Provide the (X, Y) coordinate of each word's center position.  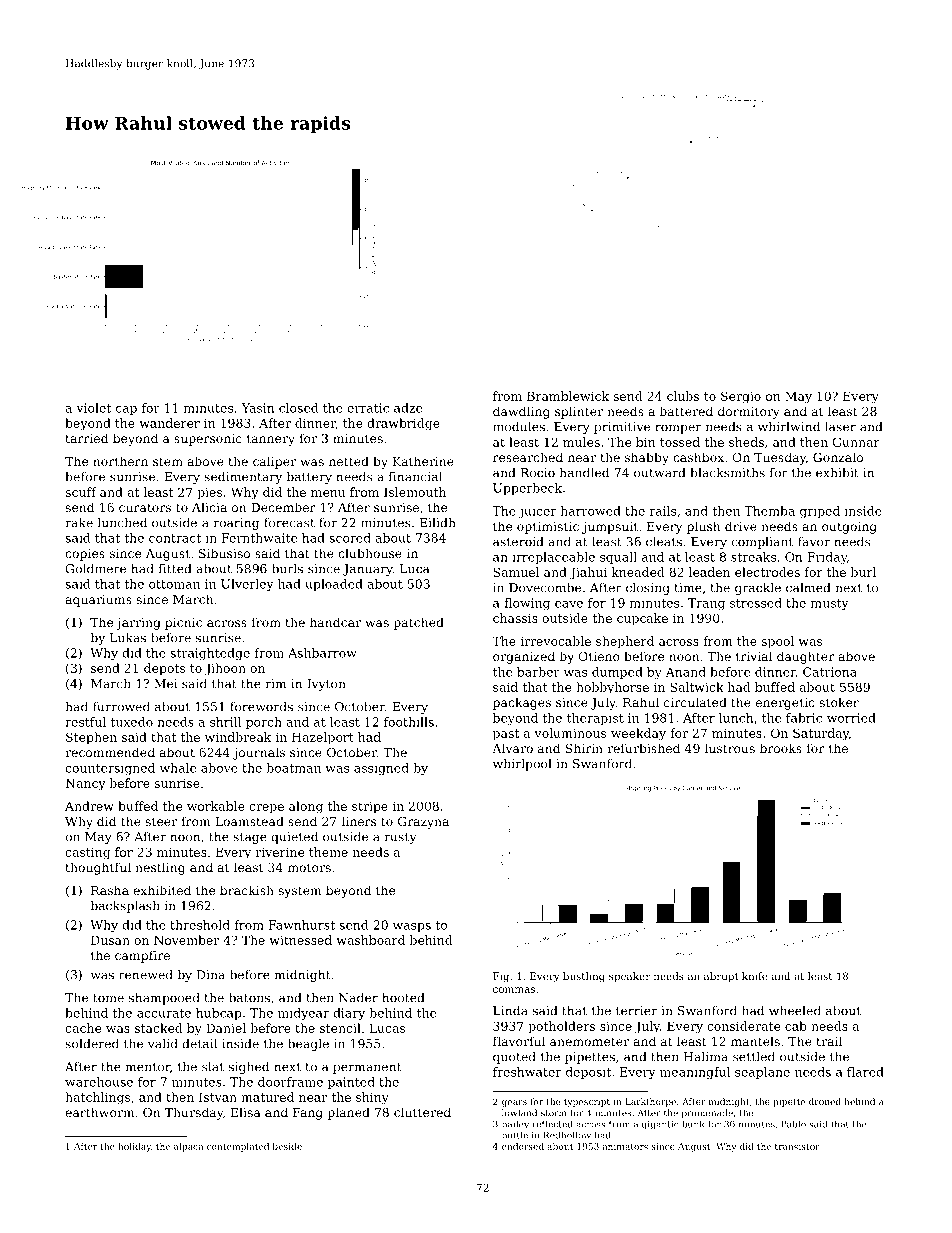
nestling (160, 868)
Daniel (226, 1028)
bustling (584, 977)
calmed (808, 588)
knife (754, 976)
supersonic (208, 440)
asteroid (518, 542)
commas (514, 990)
